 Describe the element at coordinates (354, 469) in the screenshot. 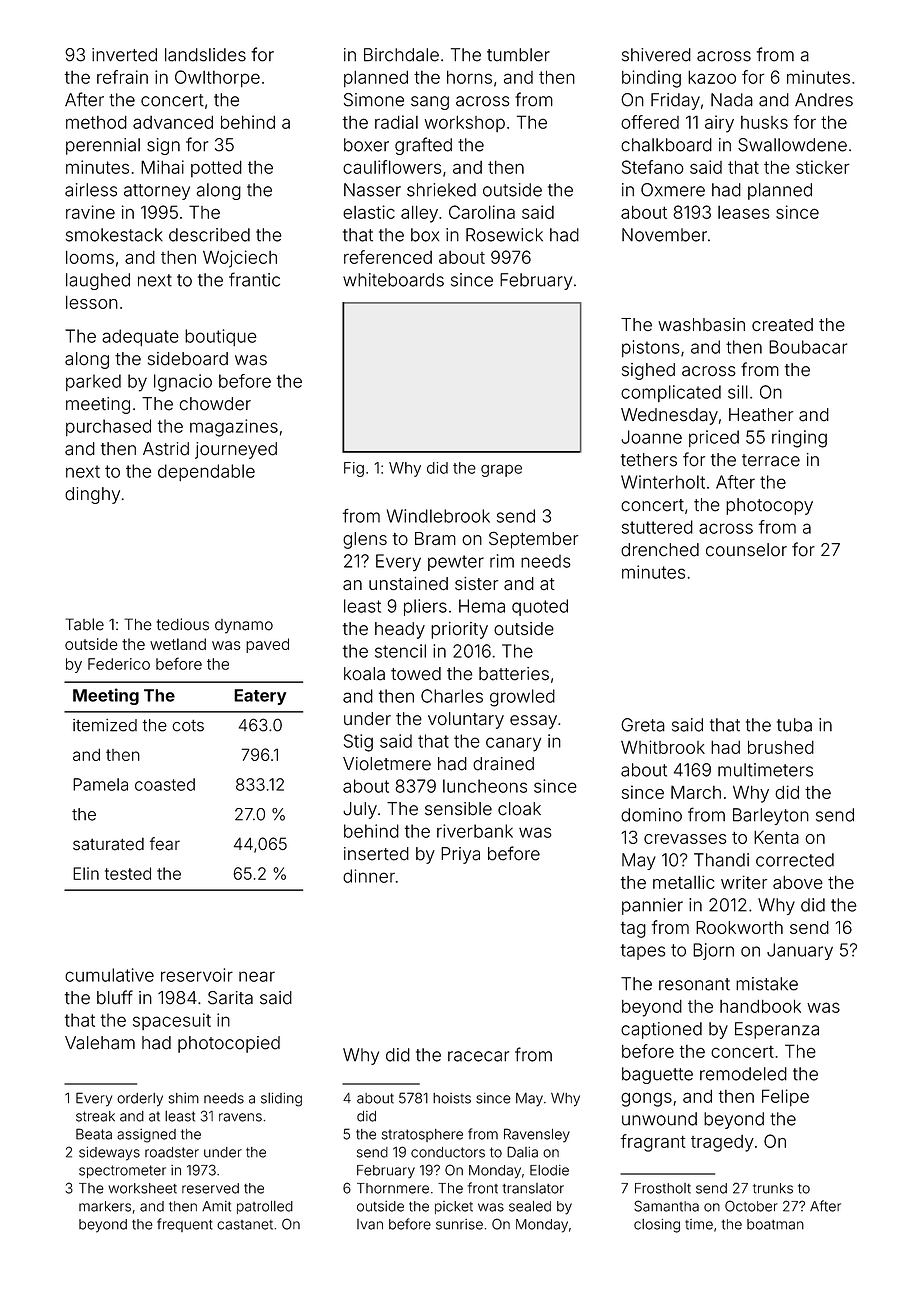

I see `Fig` at that location.
